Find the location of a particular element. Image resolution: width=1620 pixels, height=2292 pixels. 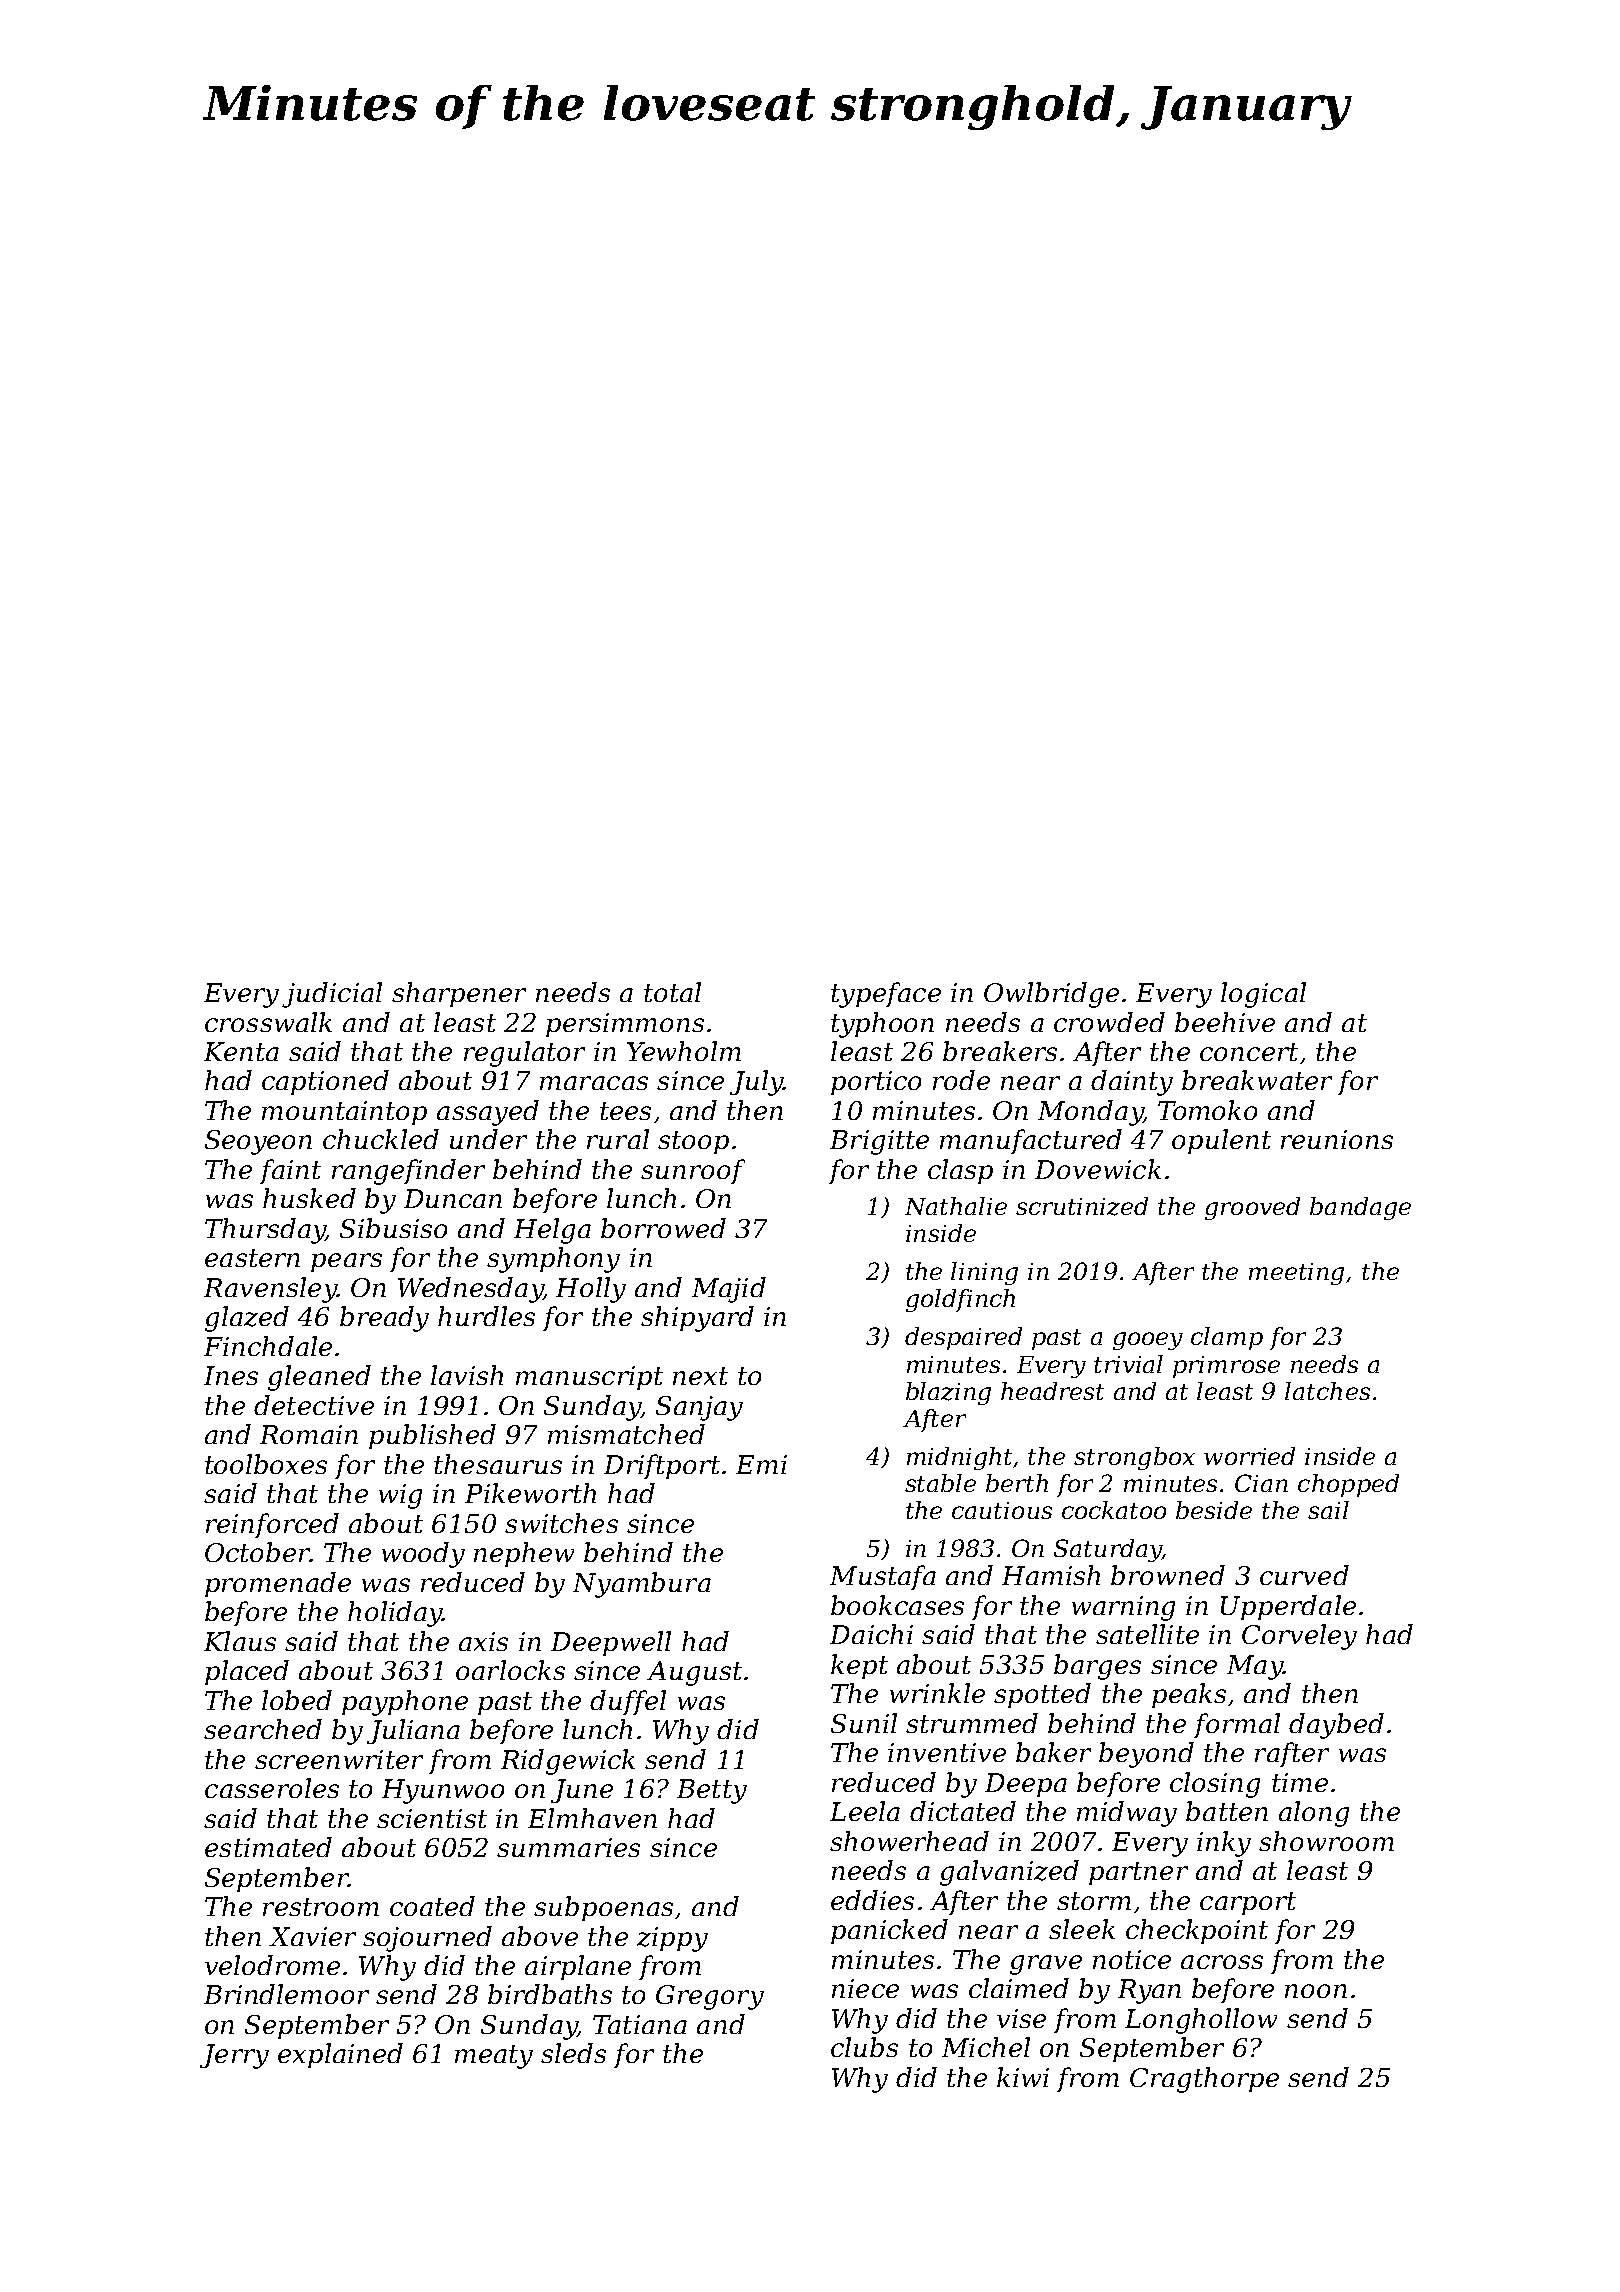

estimated is located at coordinates (268, 1847).
